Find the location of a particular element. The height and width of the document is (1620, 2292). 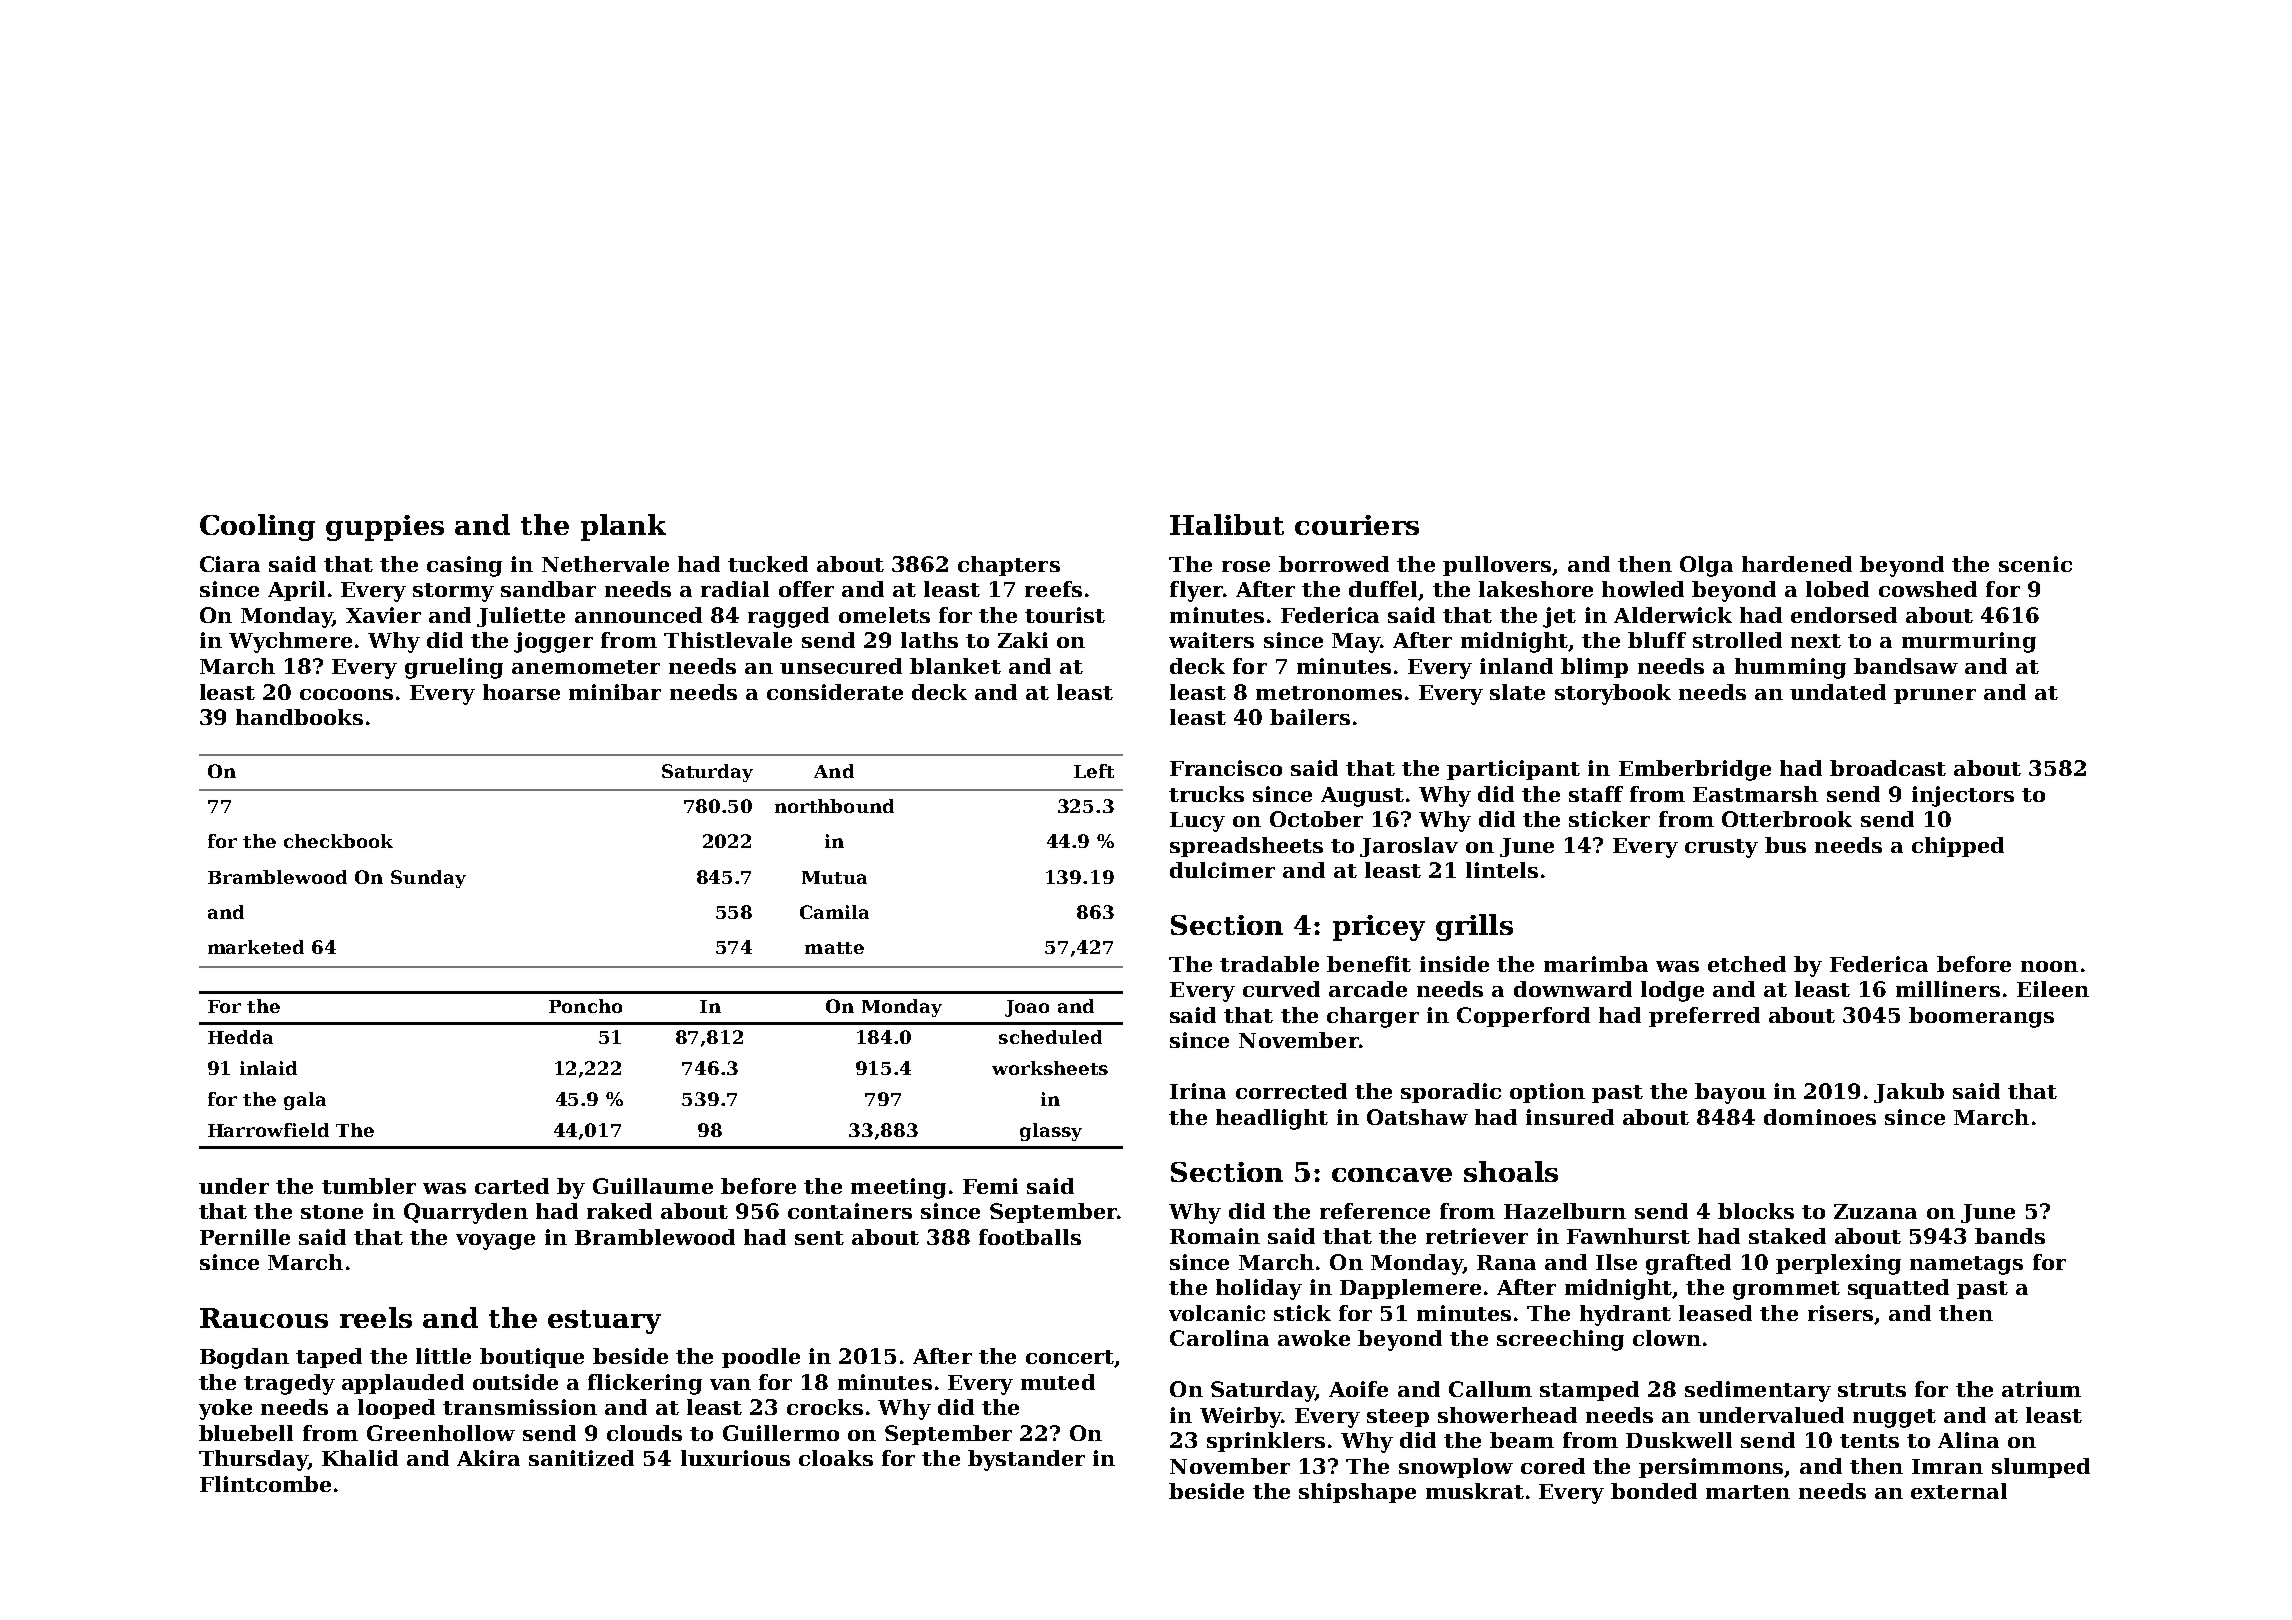

Left is located at coordinates (1094, 771).
